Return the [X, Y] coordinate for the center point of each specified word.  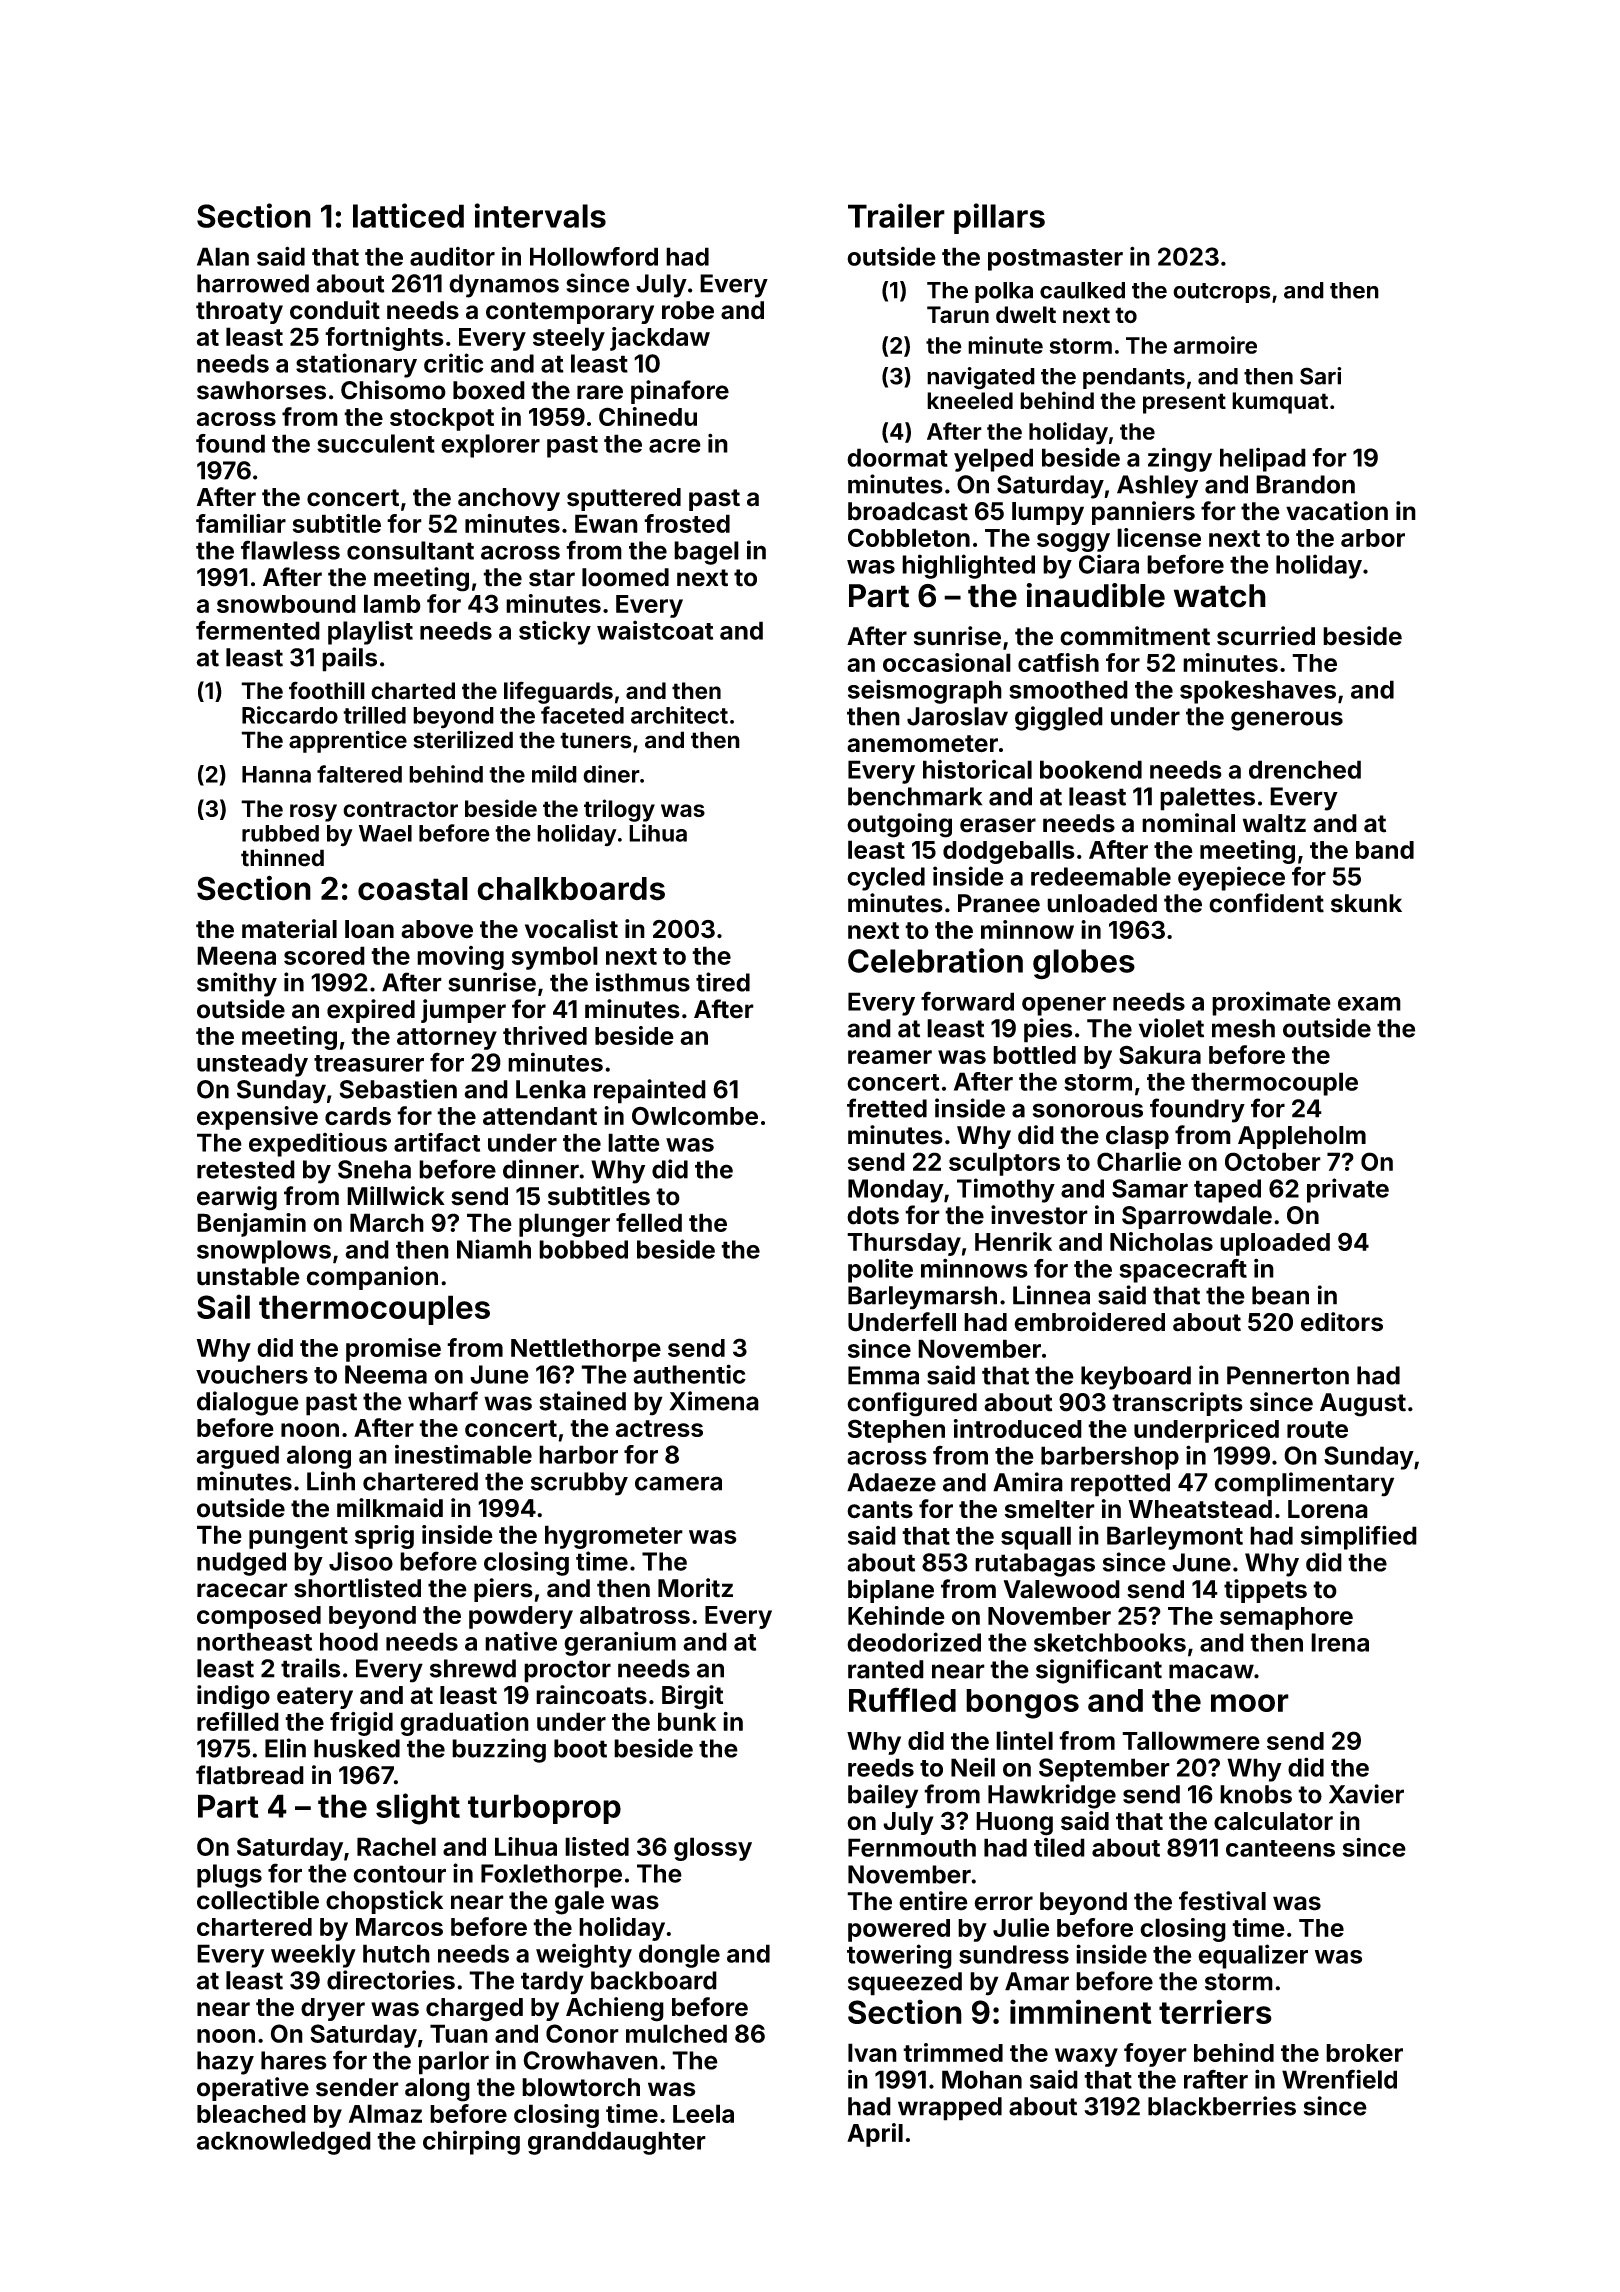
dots [873, 1215]
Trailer [896, 215]
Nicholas [1161, 1241]
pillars [999, 218]
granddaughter [617, 2143]
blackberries [1222, 2106]
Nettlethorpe [586, 1350]
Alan [223, 256]
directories [391, 1980]
